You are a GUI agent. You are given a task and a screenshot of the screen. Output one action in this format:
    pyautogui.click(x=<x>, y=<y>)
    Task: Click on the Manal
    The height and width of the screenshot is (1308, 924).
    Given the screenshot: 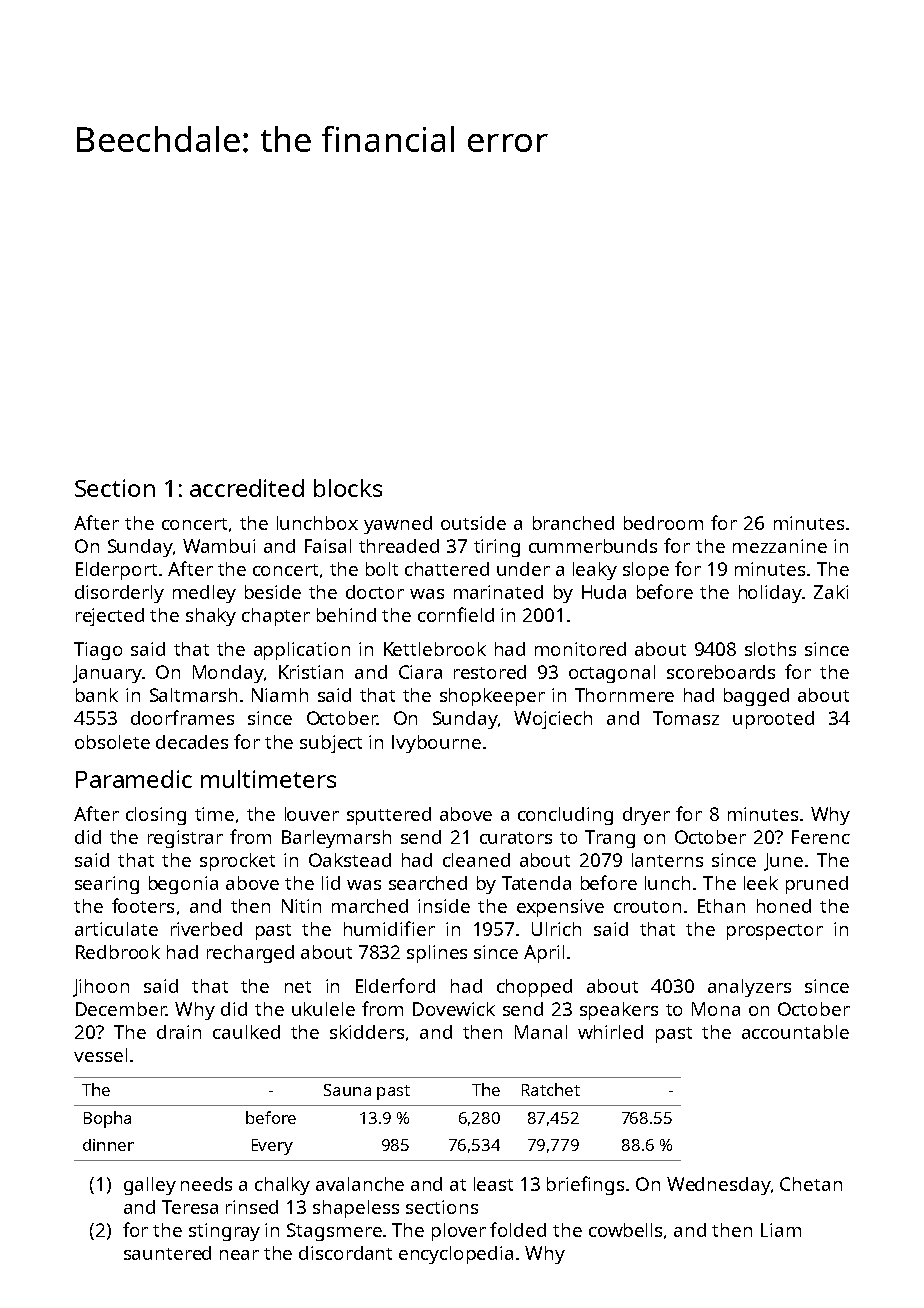 What is the action you would take?
    pyautogui.click(x=541, y=1032)
